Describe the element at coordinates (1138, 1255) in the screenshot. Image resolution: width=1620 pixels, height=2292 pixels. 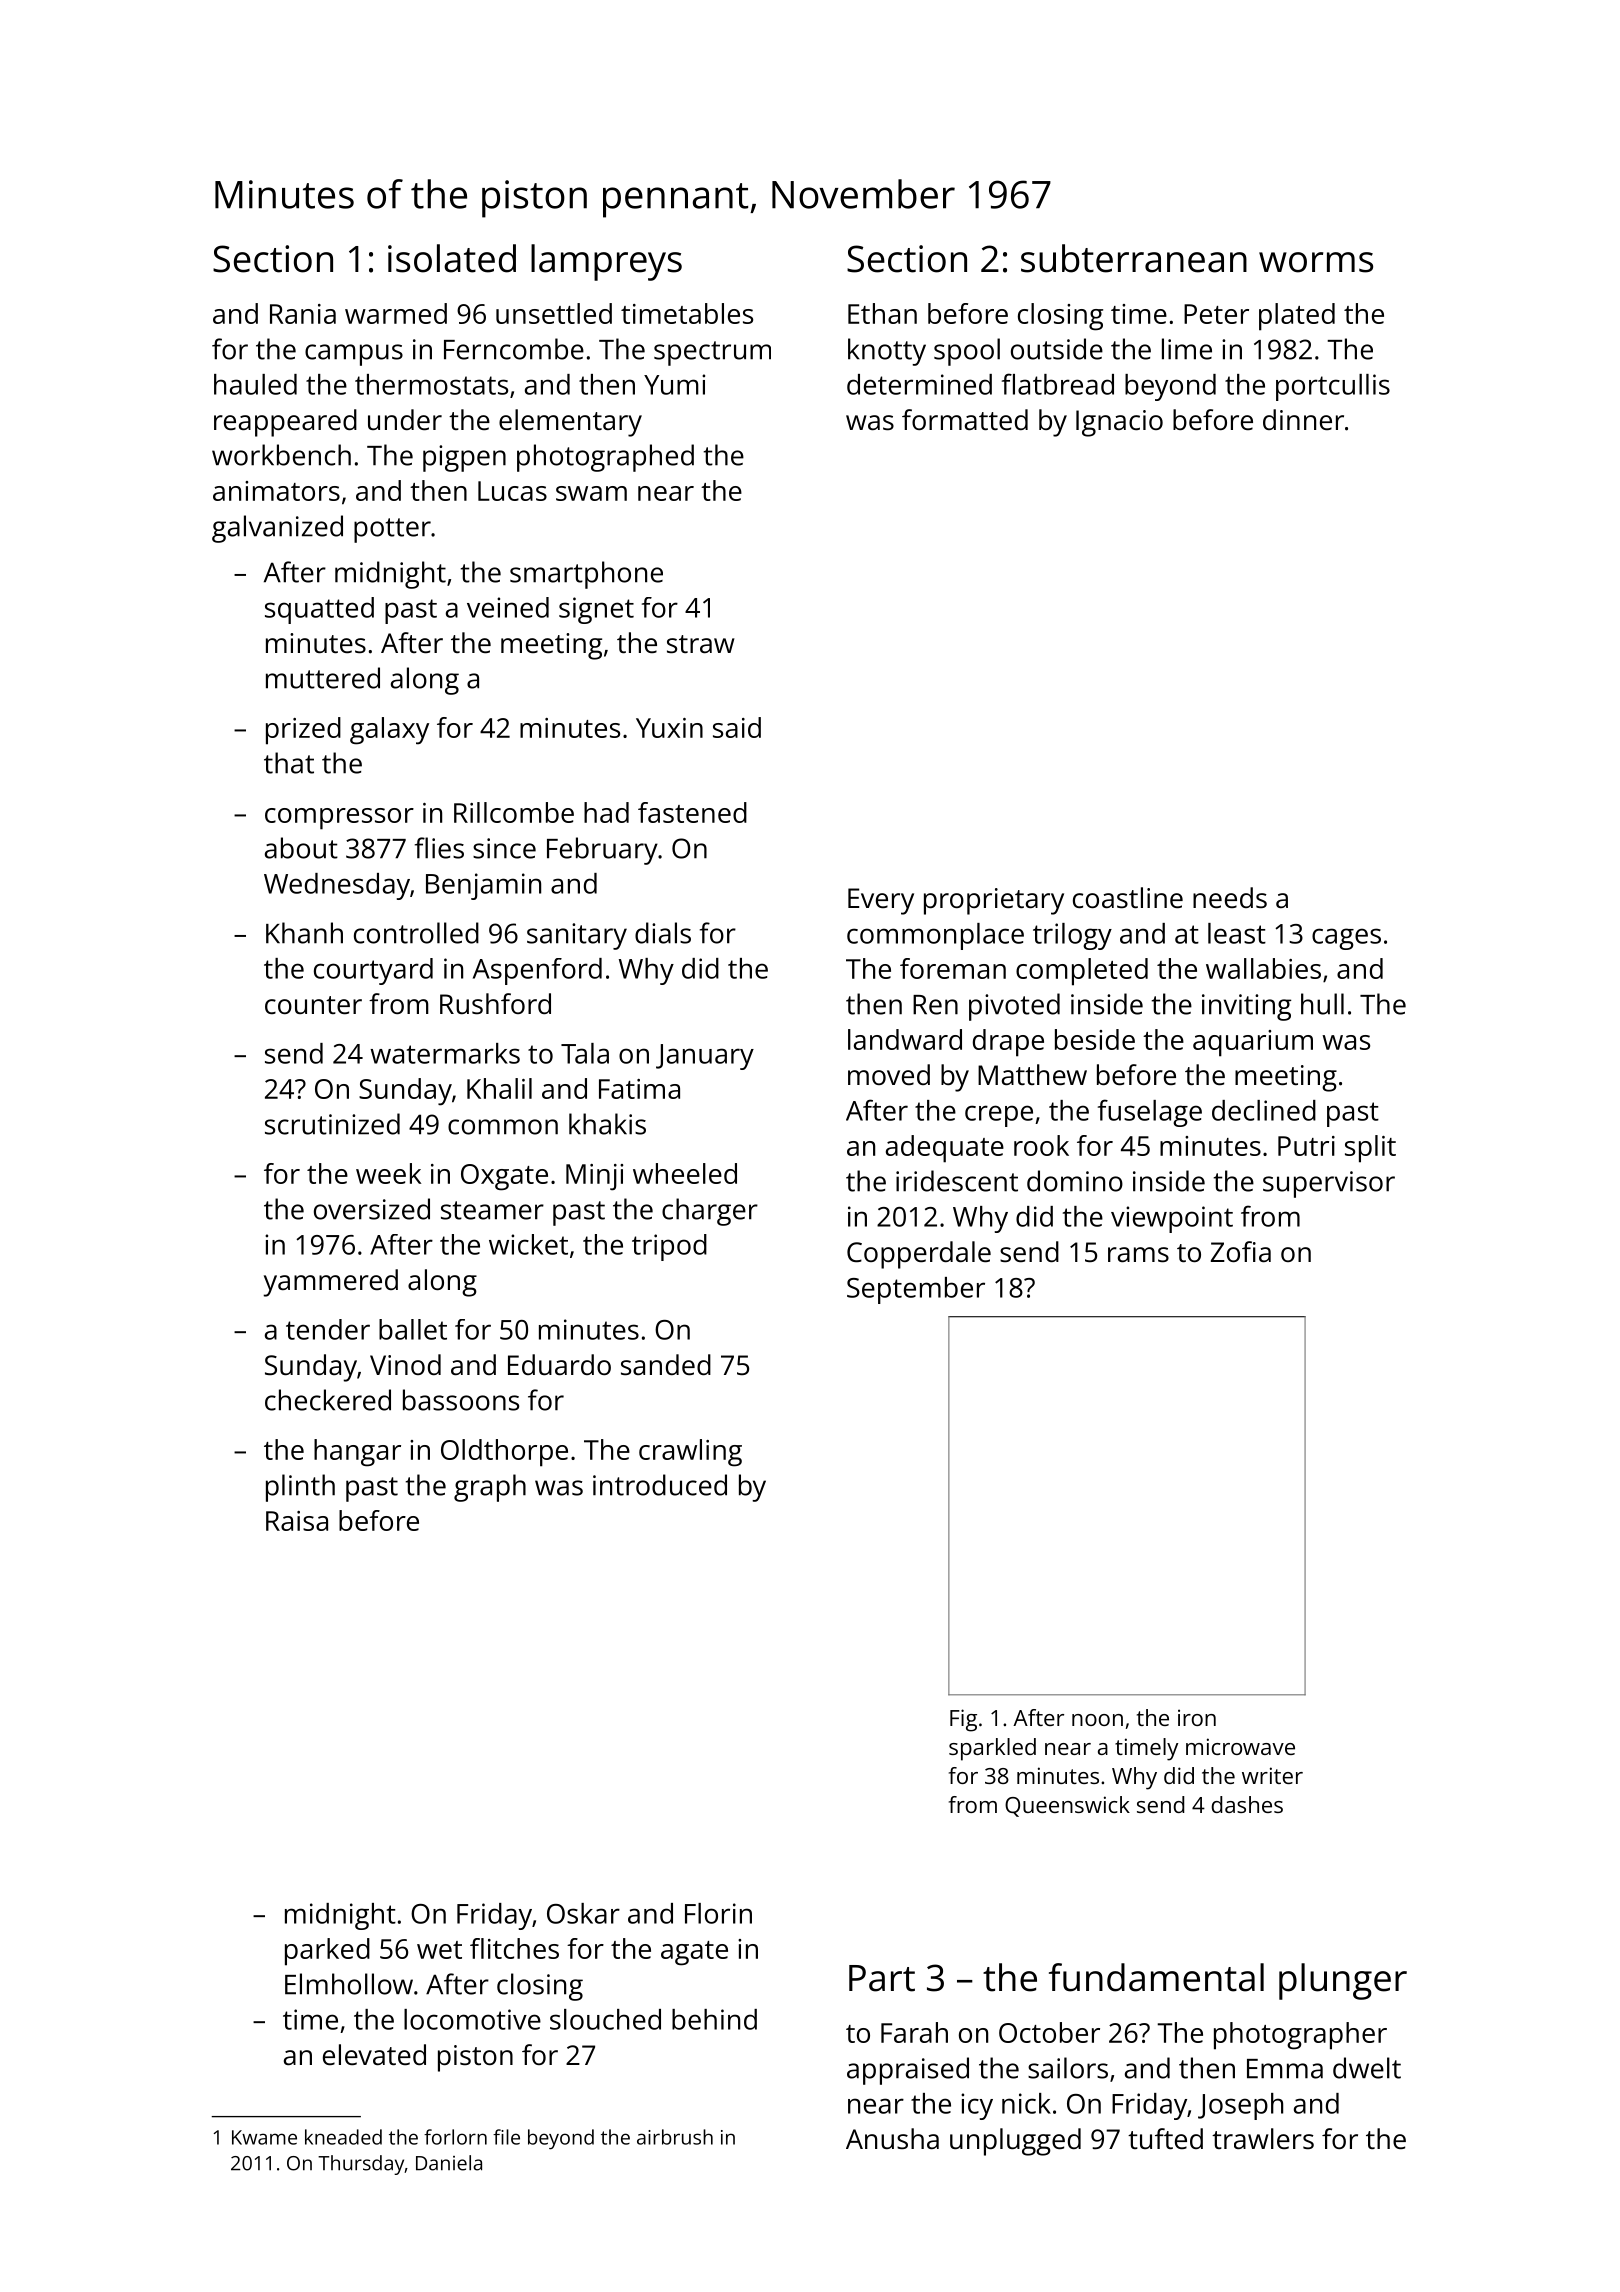
I see `rams` at that location.
